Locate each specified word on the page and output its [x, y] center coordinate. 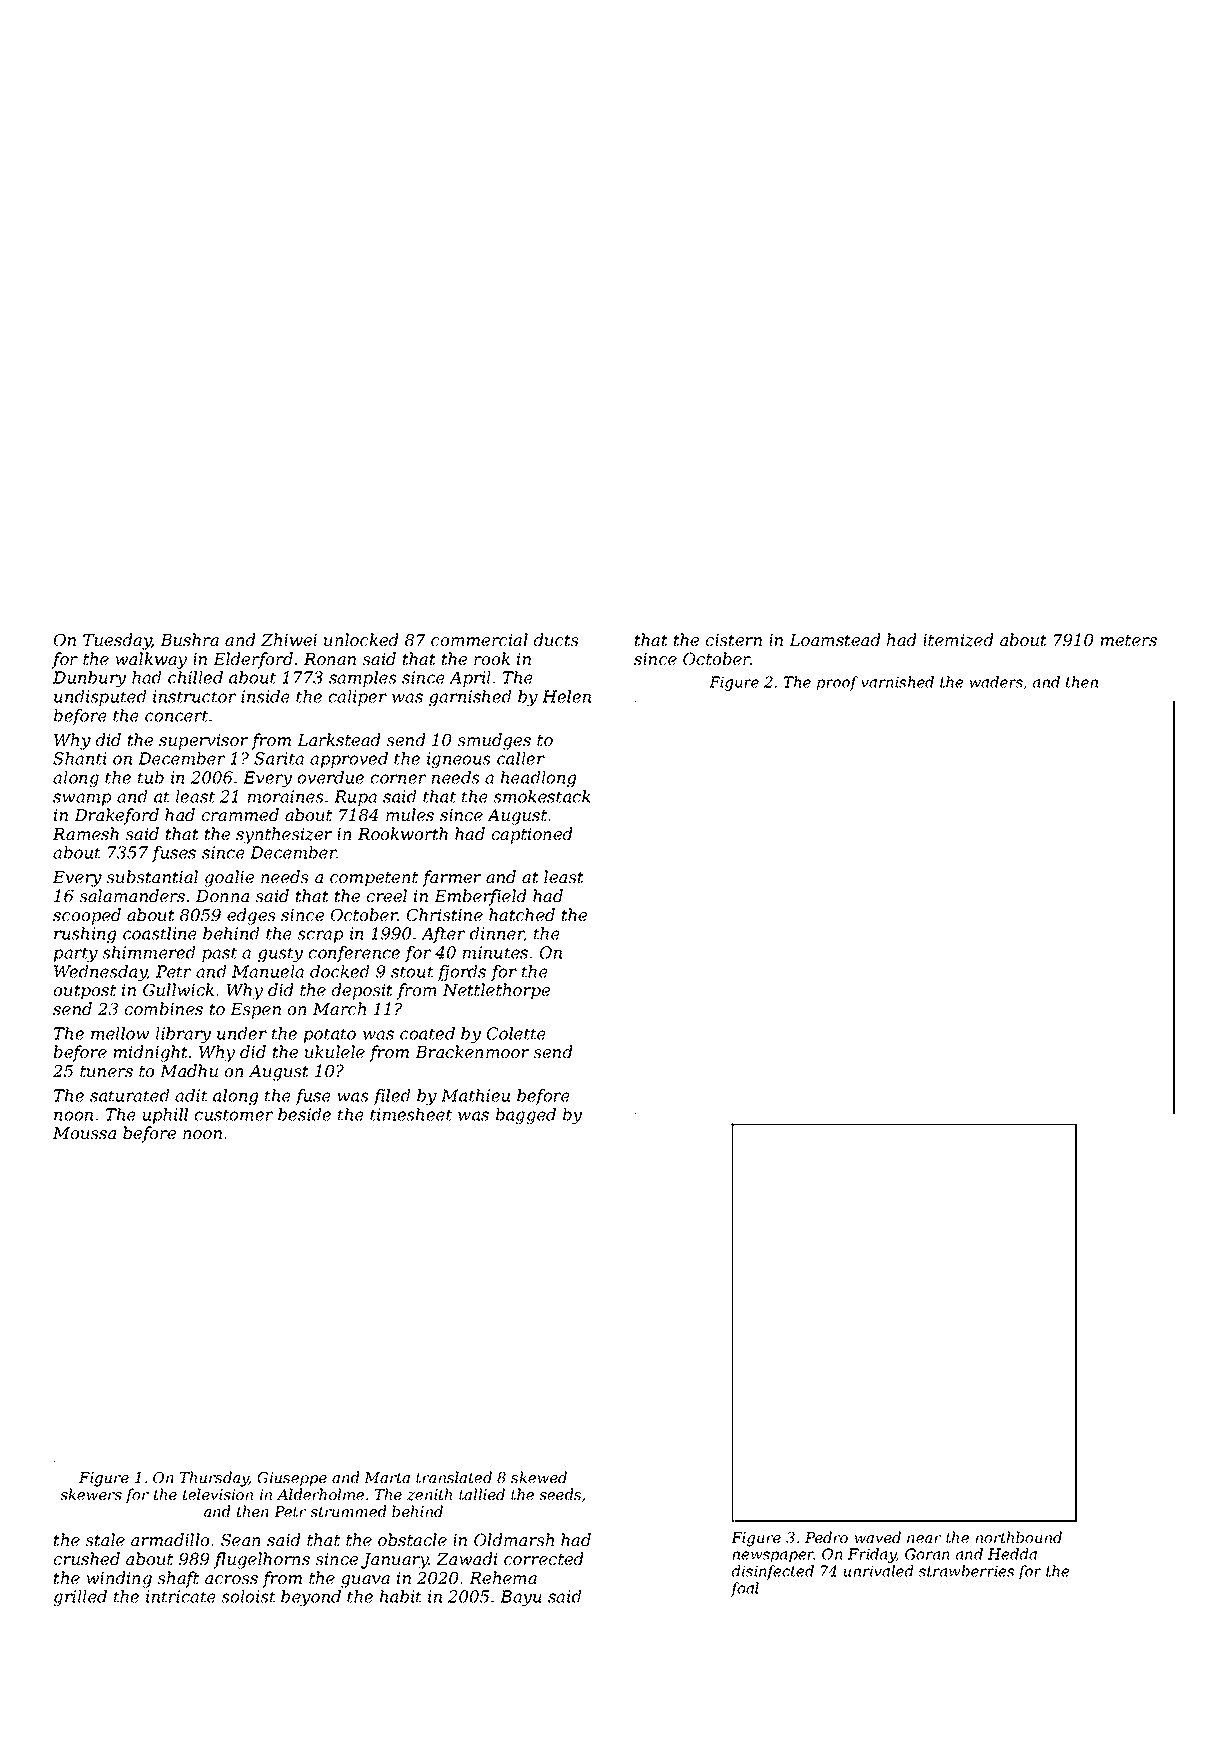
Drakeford [116, 816]
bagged [526, 1116]
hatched [522, 914]
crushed [86, 1558]
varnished [897, 682]
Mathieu [475, 1095]
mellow [120, 1033]
